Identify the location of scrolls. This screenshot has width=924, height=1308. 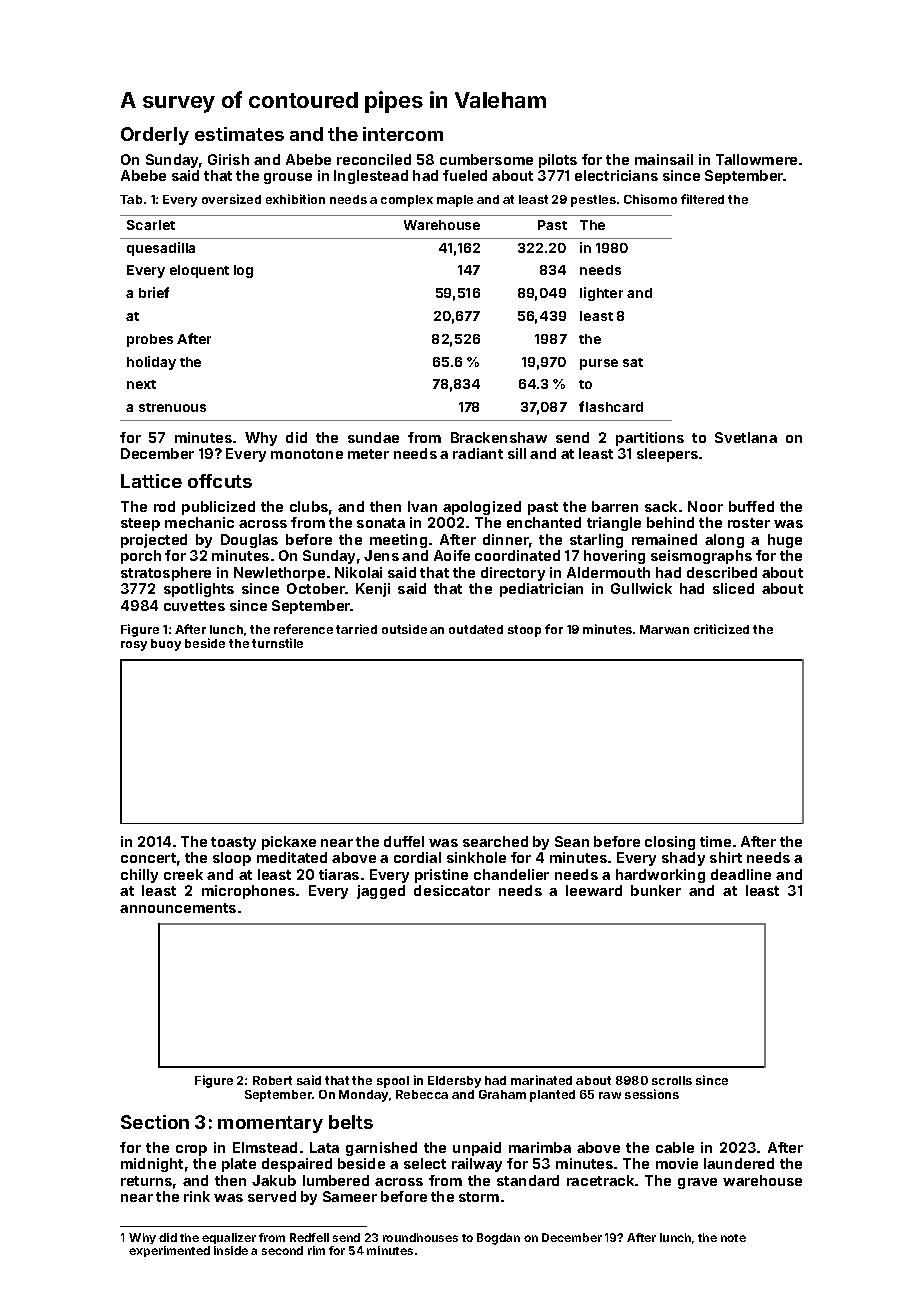
(672, 1080).
